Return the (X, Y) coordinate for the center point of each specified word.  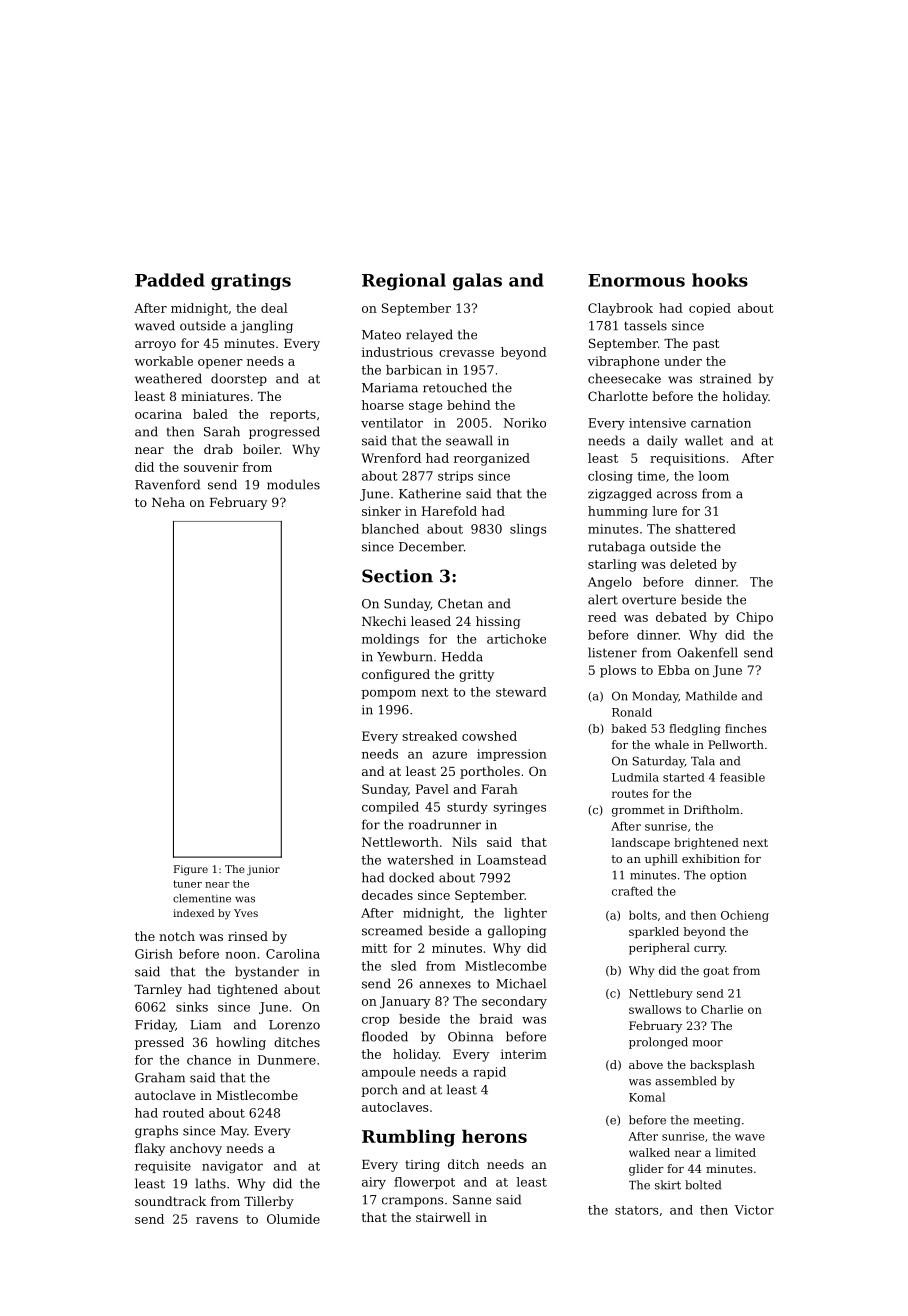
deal (274, 308)
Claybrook (620, 309)
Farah (499, 789)
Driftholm (712, 809)
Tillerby (269, 1202)
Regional (404, 282)
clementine (202, 898)
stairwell (443, 1217)
